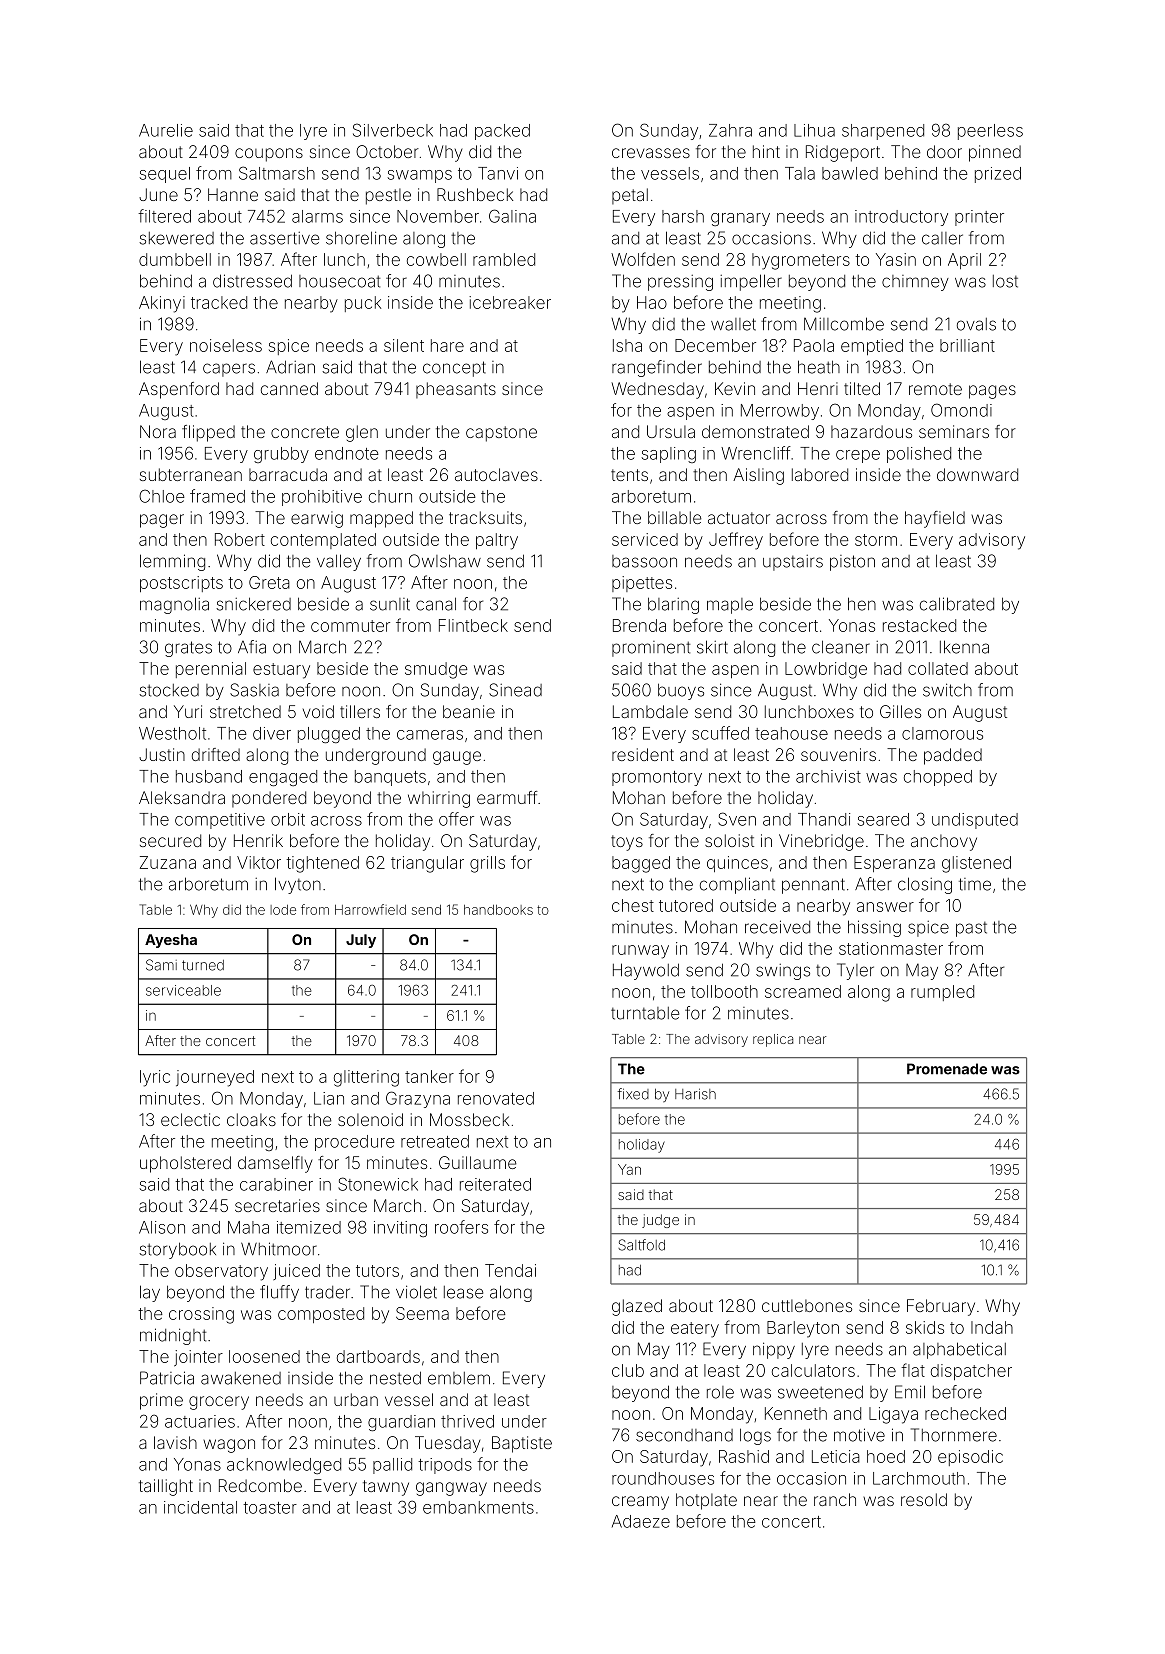 Image resolution: width=1165 pixels, height=1654 pixels. What do you see at coordinates (166, 130) in the page?
I see `Aurelie` at bounding box center [166, 130].
